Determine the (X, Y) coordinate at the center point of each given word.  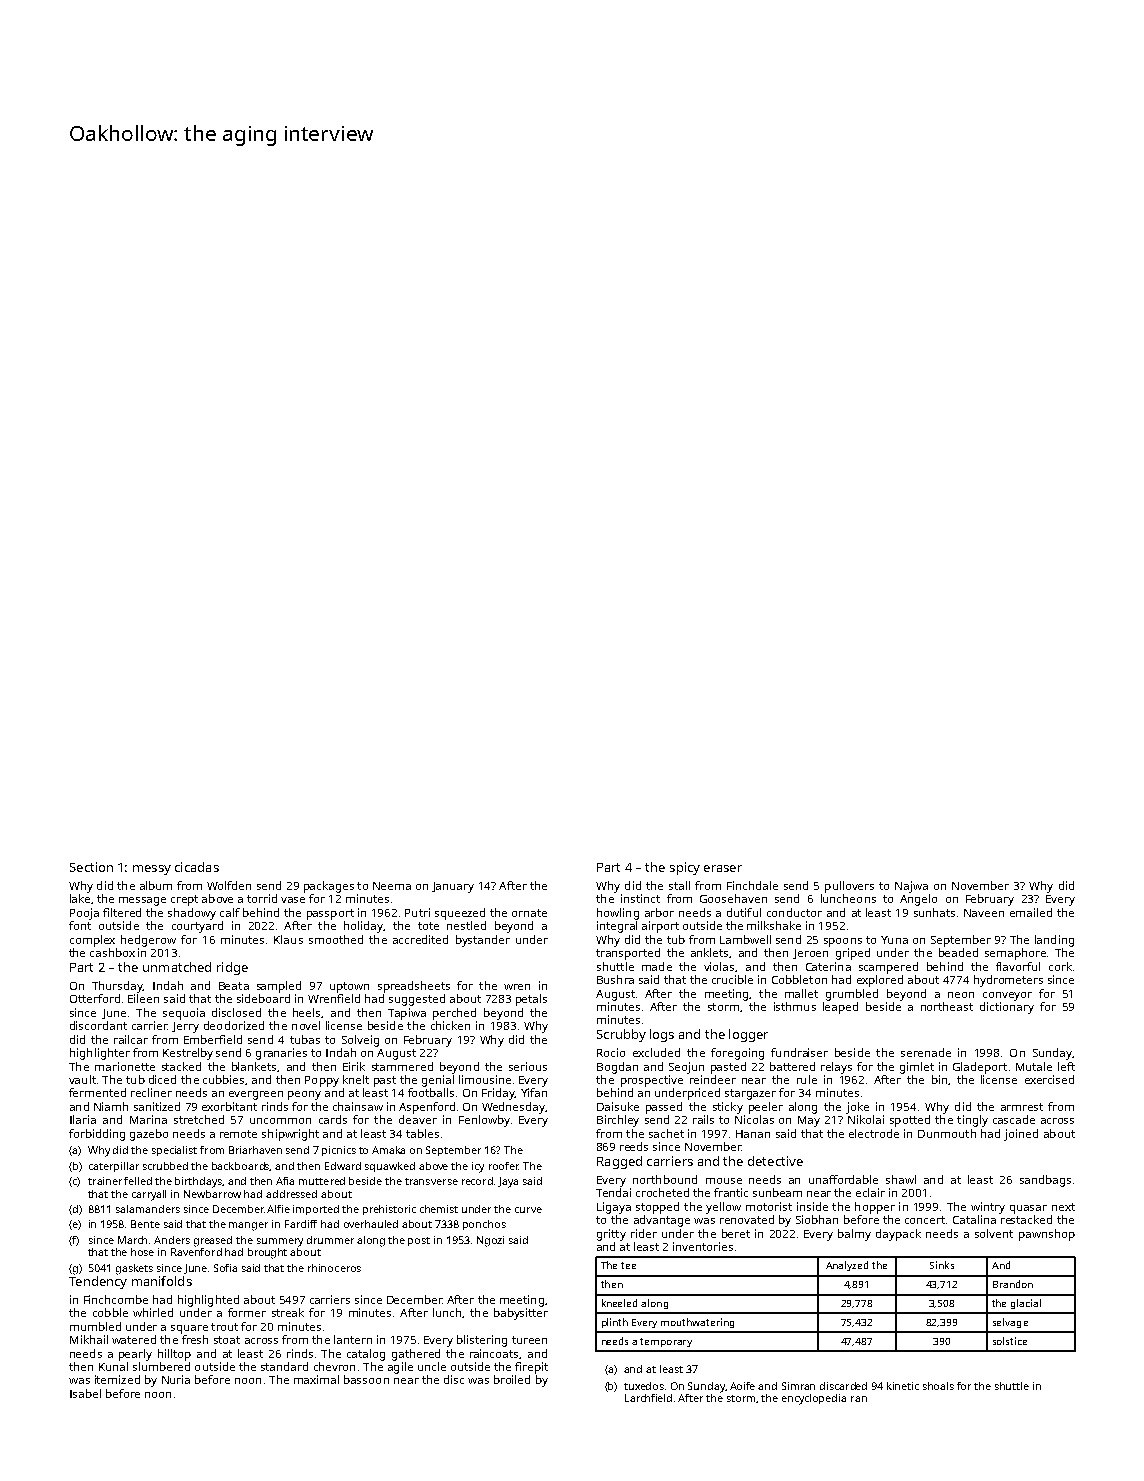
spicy (685, 868)
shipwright (290, 1135)
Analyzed (847, 1266)
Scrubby (621, 1035)
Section (91, 867)
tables (422, 1133)
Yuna (894, 940)
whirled (153, 1312)
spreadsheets (414, 987)
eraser (723, 868)
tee (628, 1265)
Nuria (176, 1379)
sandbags (1045, 1181)
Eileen (143, 998)
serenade (926, 1052)
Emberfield (213, 1039)
